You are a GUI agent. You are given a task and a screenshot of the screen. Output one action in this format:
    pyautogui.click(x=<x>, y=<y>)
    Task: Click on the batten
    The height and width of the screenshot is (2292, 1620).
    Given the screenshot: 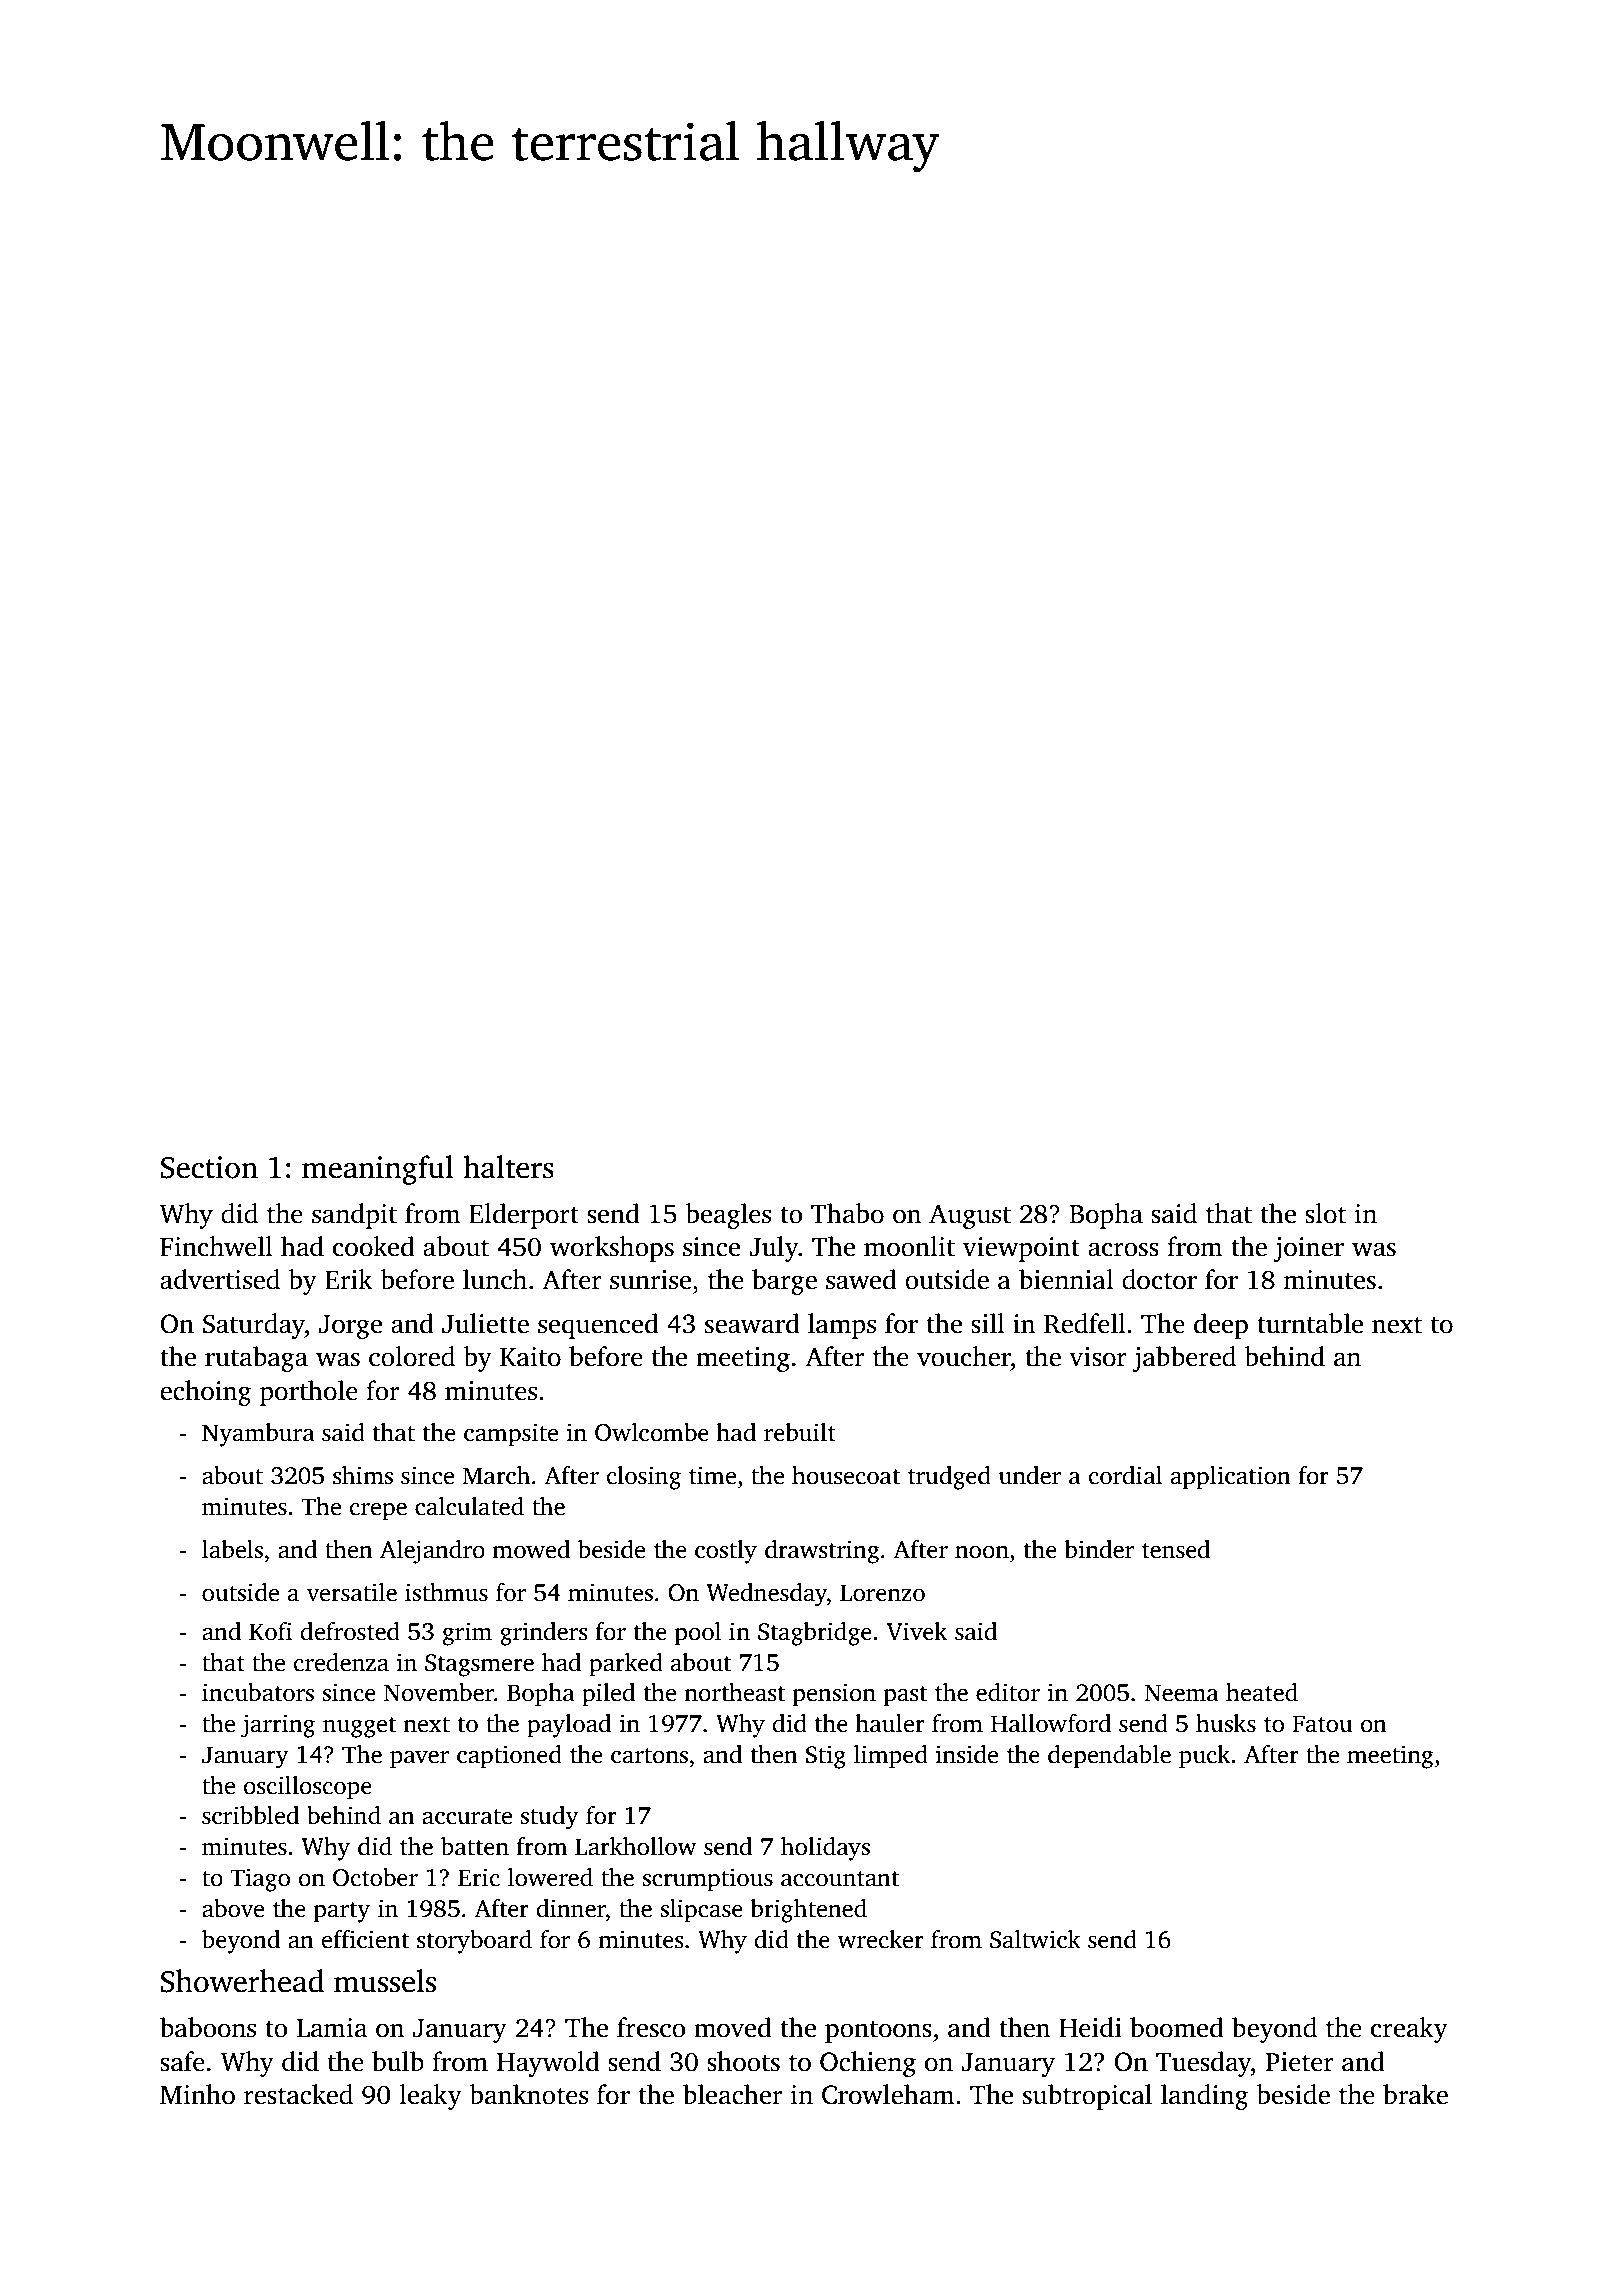 What is the action you would take?
    pyautogui.click(x=475, y=1846)
